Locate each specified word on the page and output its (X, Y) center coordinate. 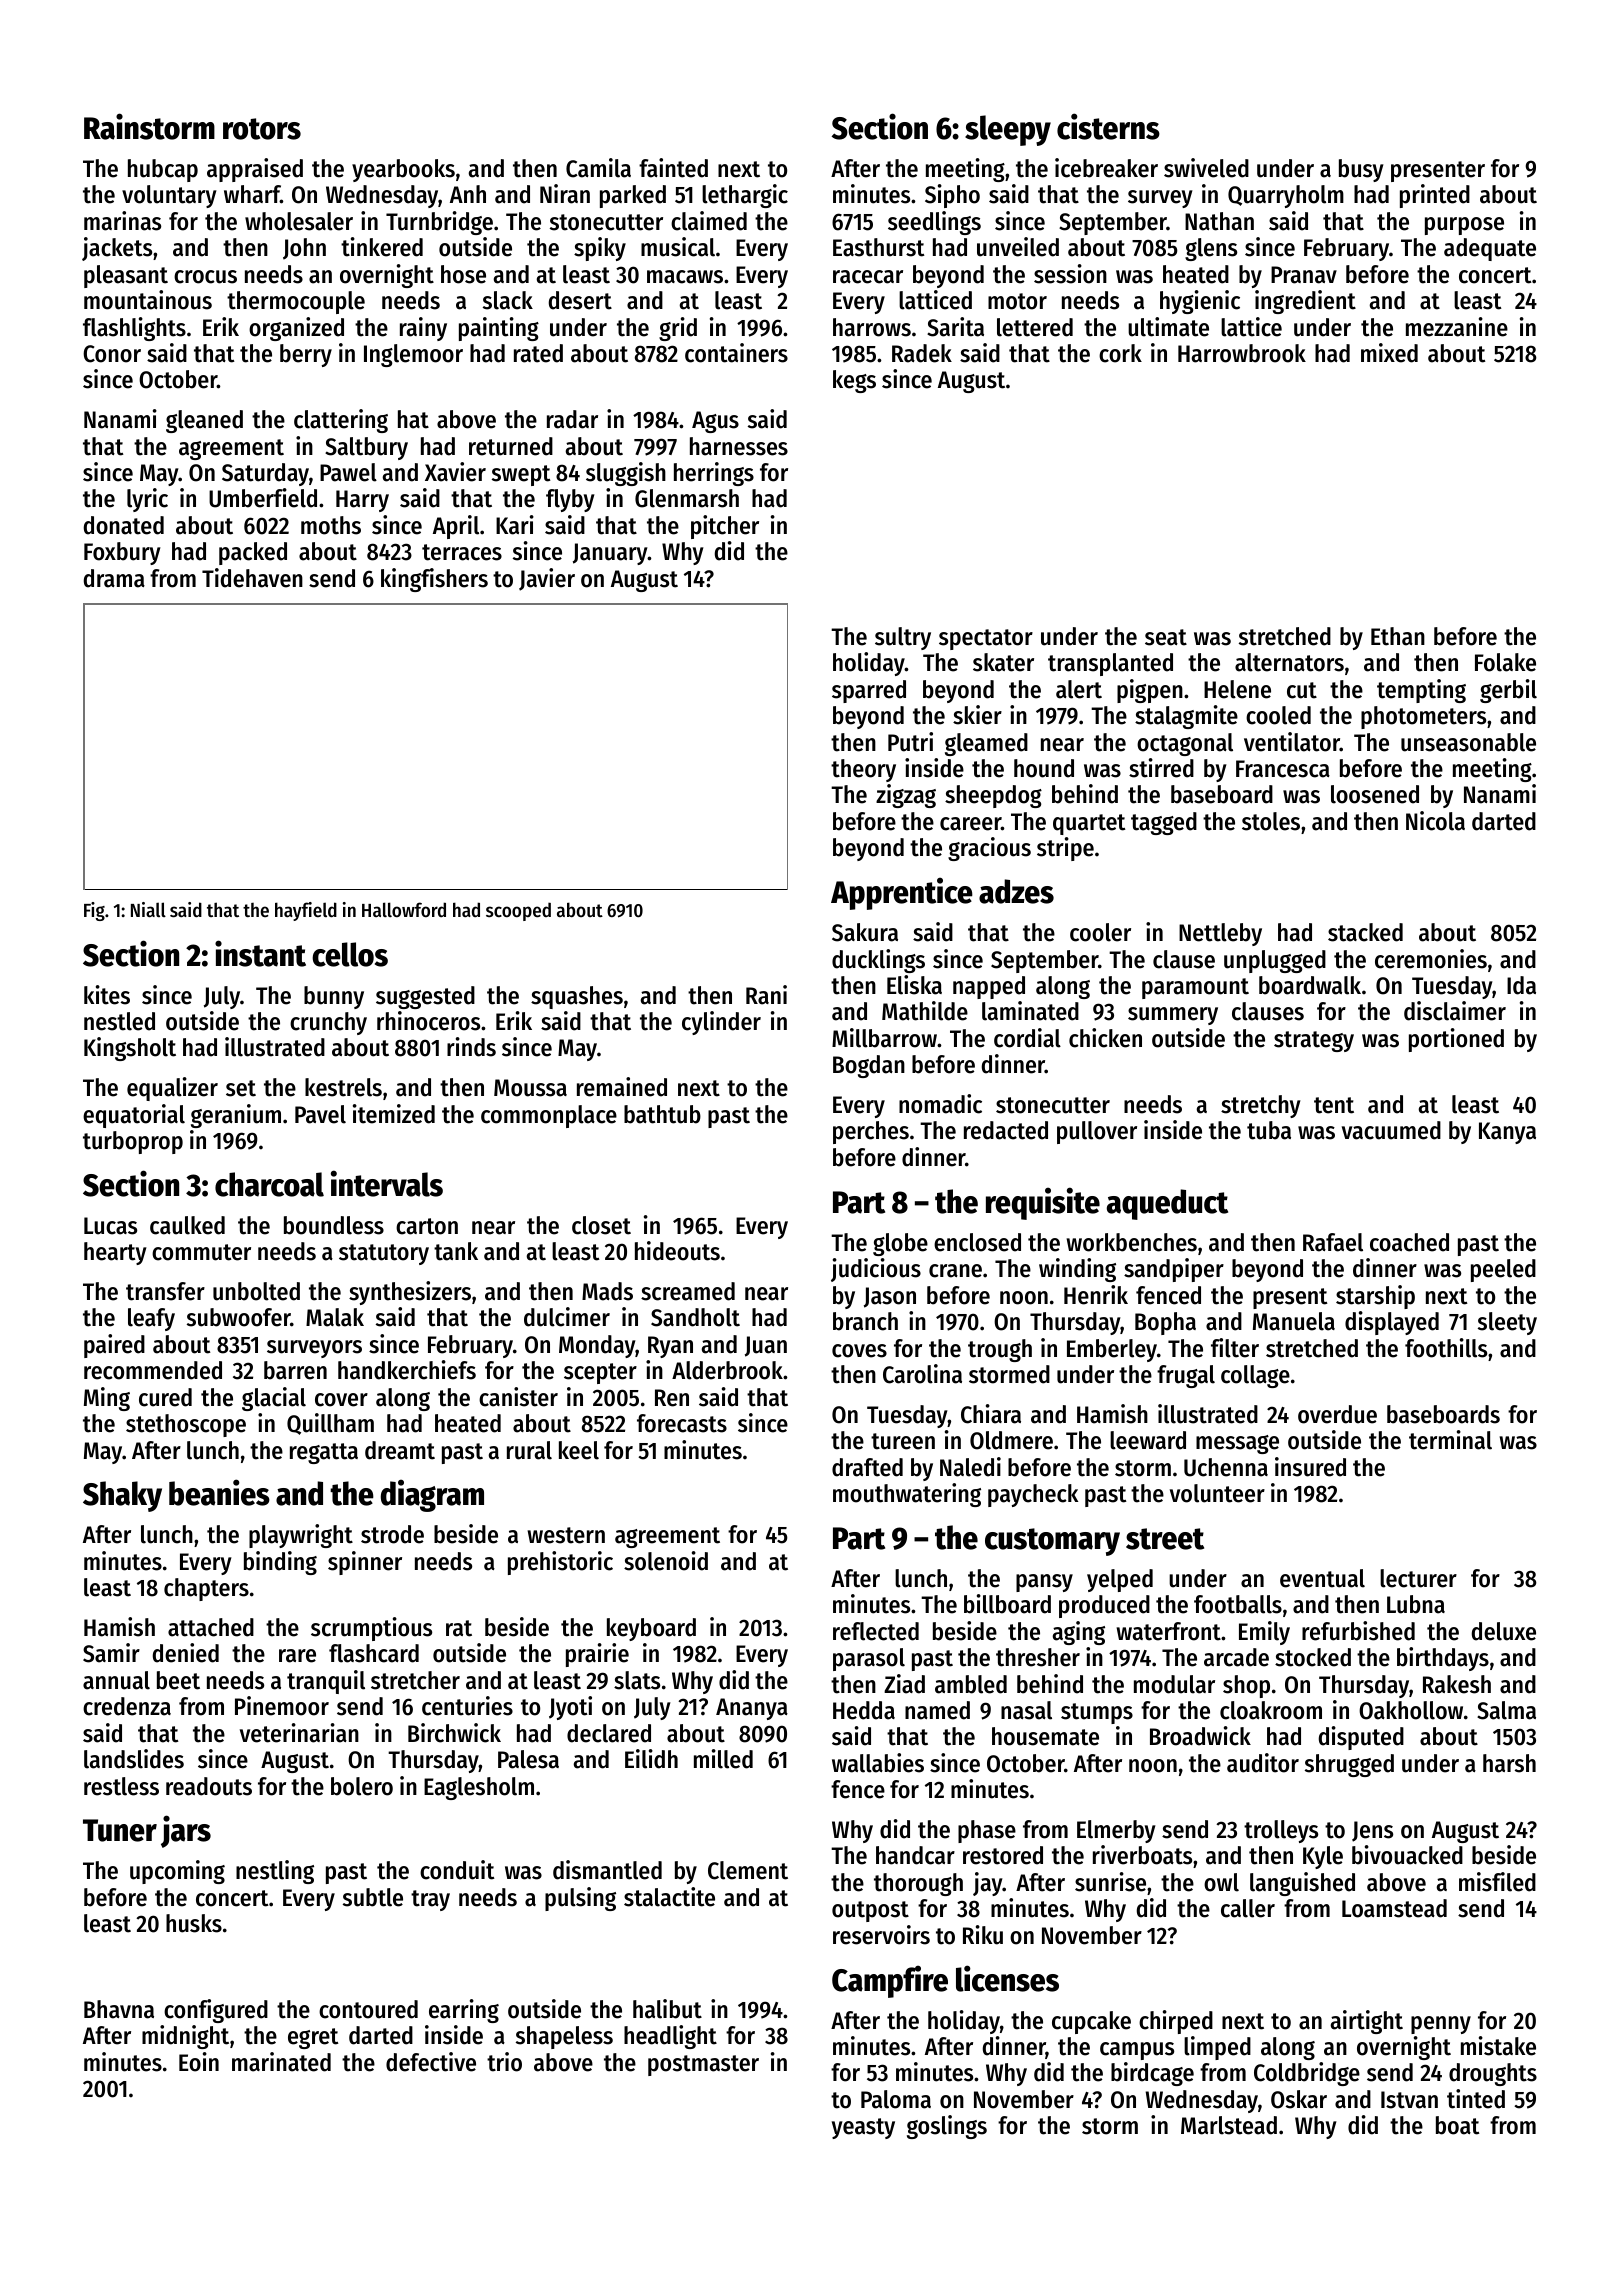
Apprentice (902, 893)
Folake (1505, 662)
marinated (281, 2062)
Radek (922, 353)
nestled (119, 1021)
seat (1166, 637)
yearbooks (403, 170)
